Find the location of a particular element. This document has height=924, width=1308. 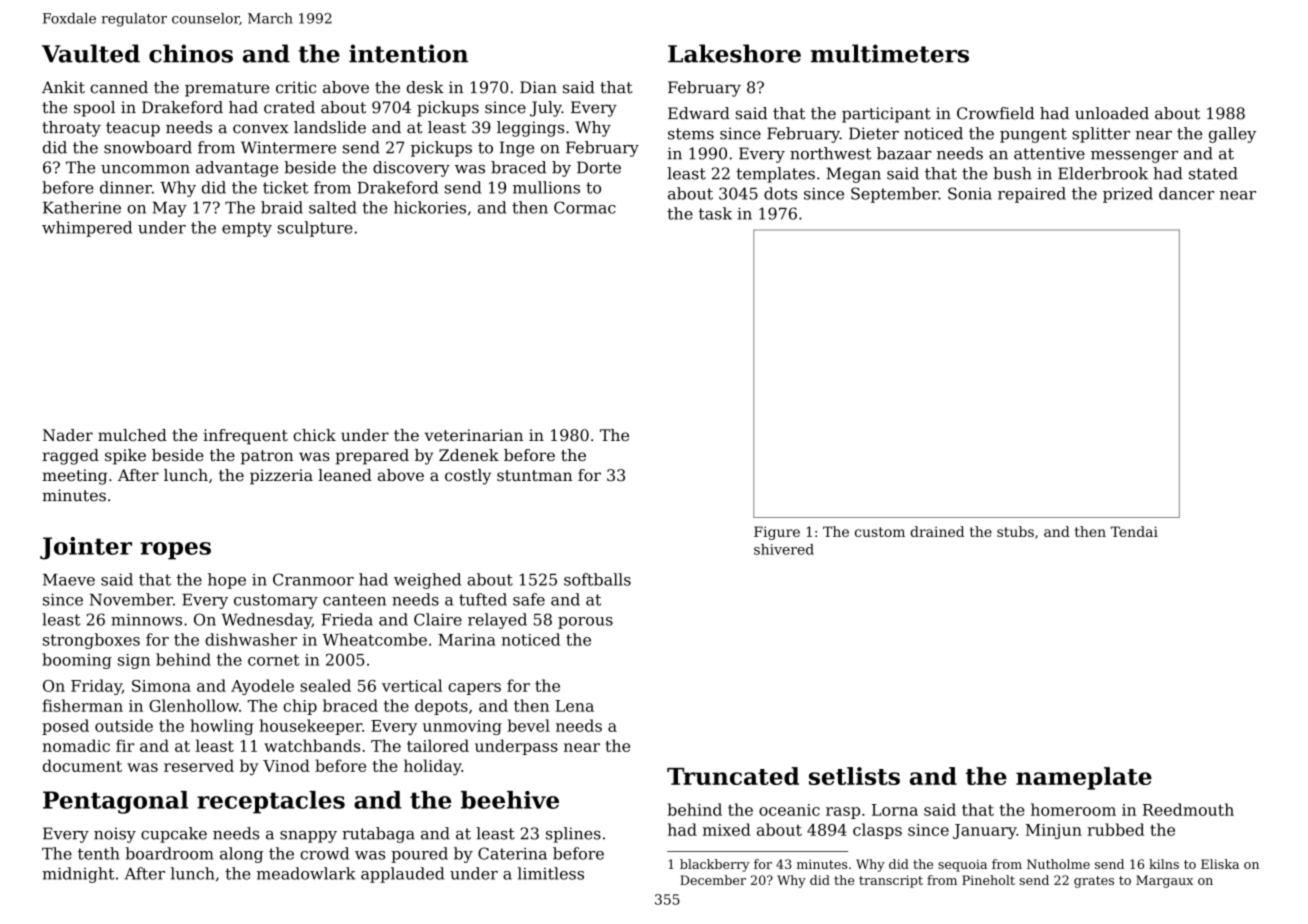

Sonia is located at coordinates (970, 193).
